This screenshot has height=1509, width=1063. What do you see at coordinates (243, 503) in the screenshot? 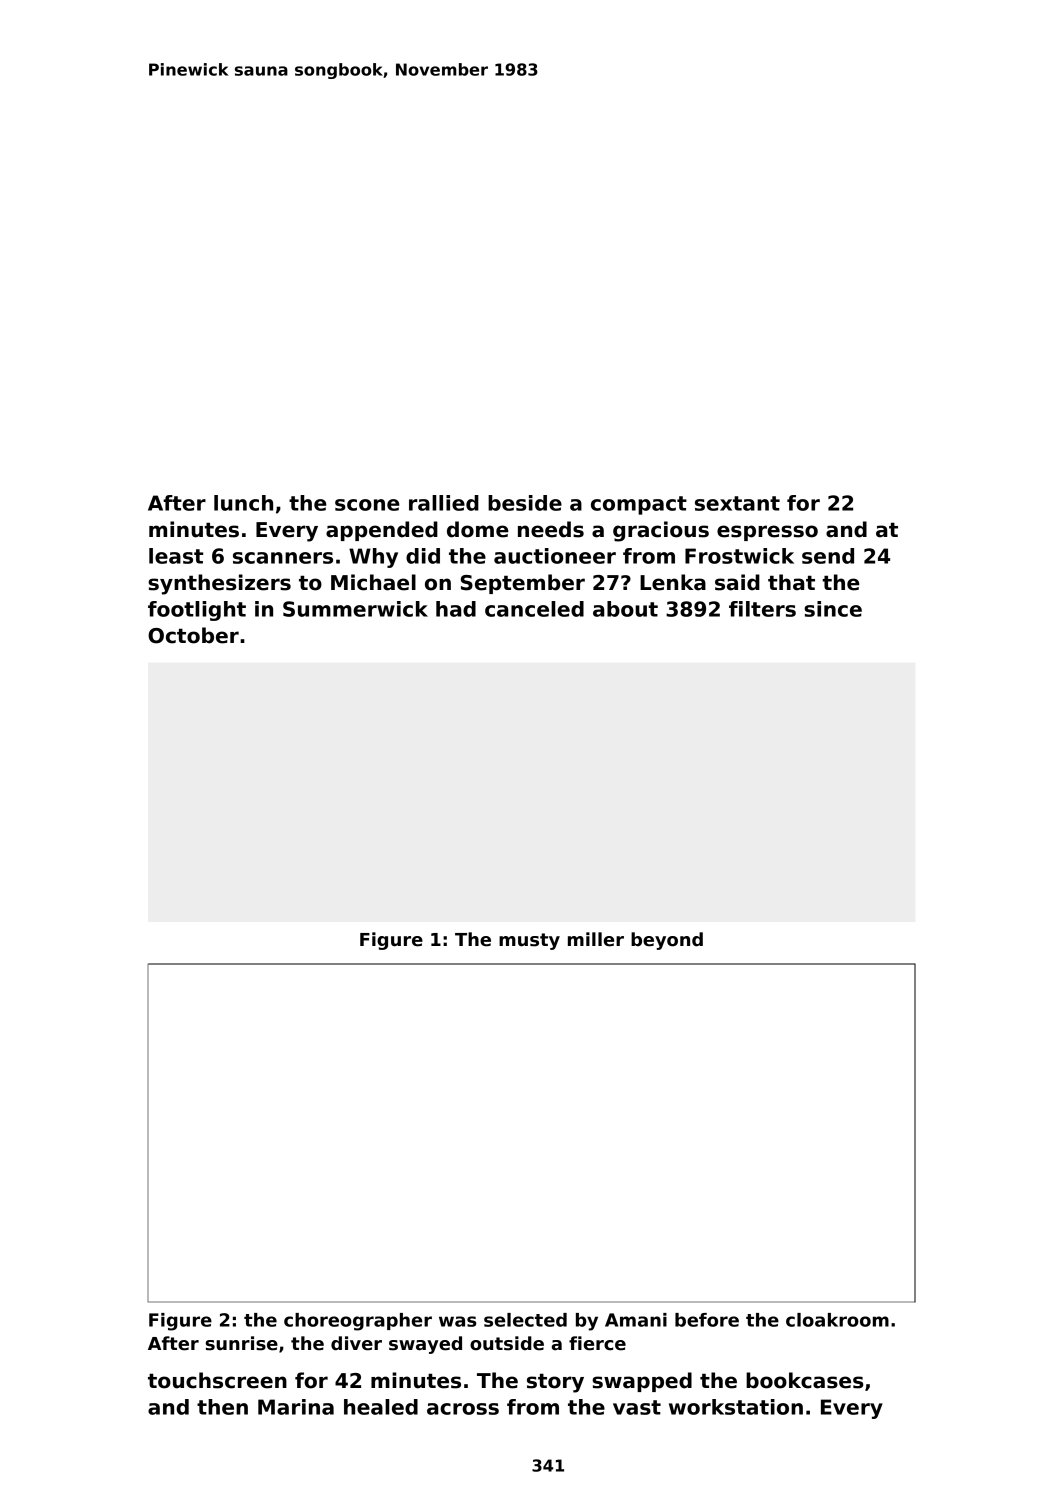
I see `lunch` at bounding box center [243, 503].
